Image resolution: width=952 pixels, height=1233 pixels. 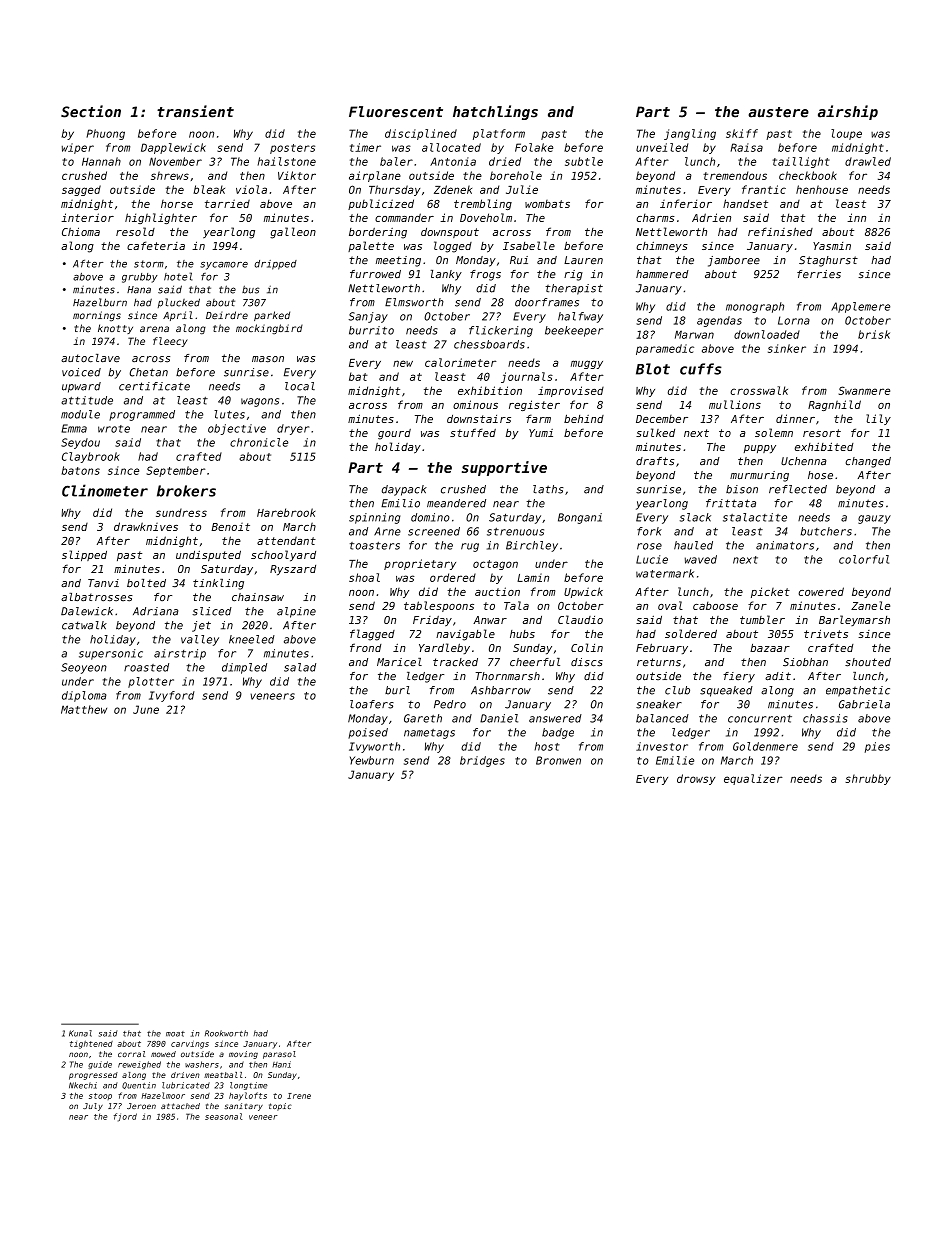 What do you see at coordinates (583, 260) in the document?
I see `Lauren` at bounding box center [583, 260].
